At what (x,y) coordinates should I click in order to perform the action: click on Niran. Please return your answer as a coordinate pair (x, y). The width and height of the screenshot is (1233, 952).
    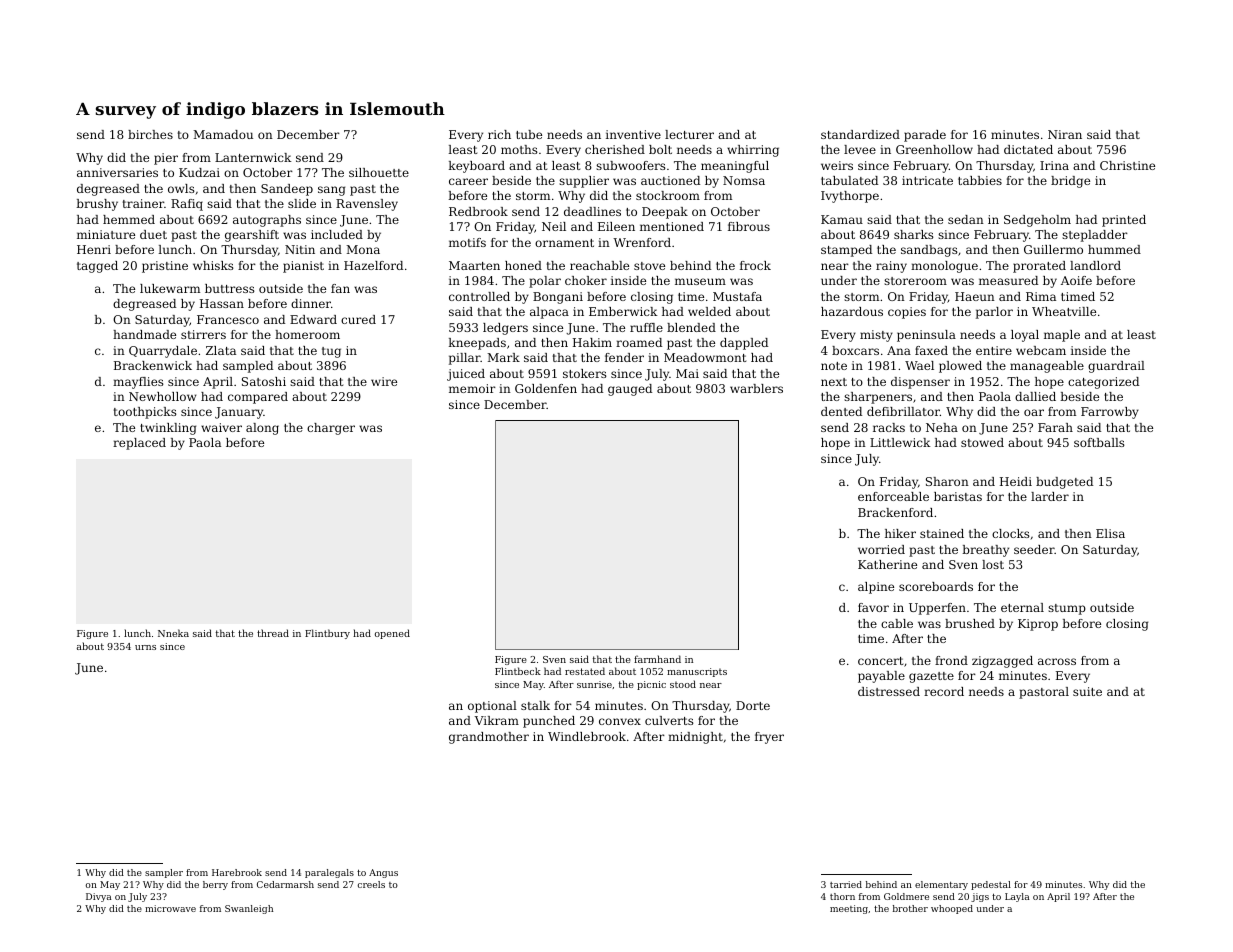
    Looking at the image, I should click on (1065, 134).
